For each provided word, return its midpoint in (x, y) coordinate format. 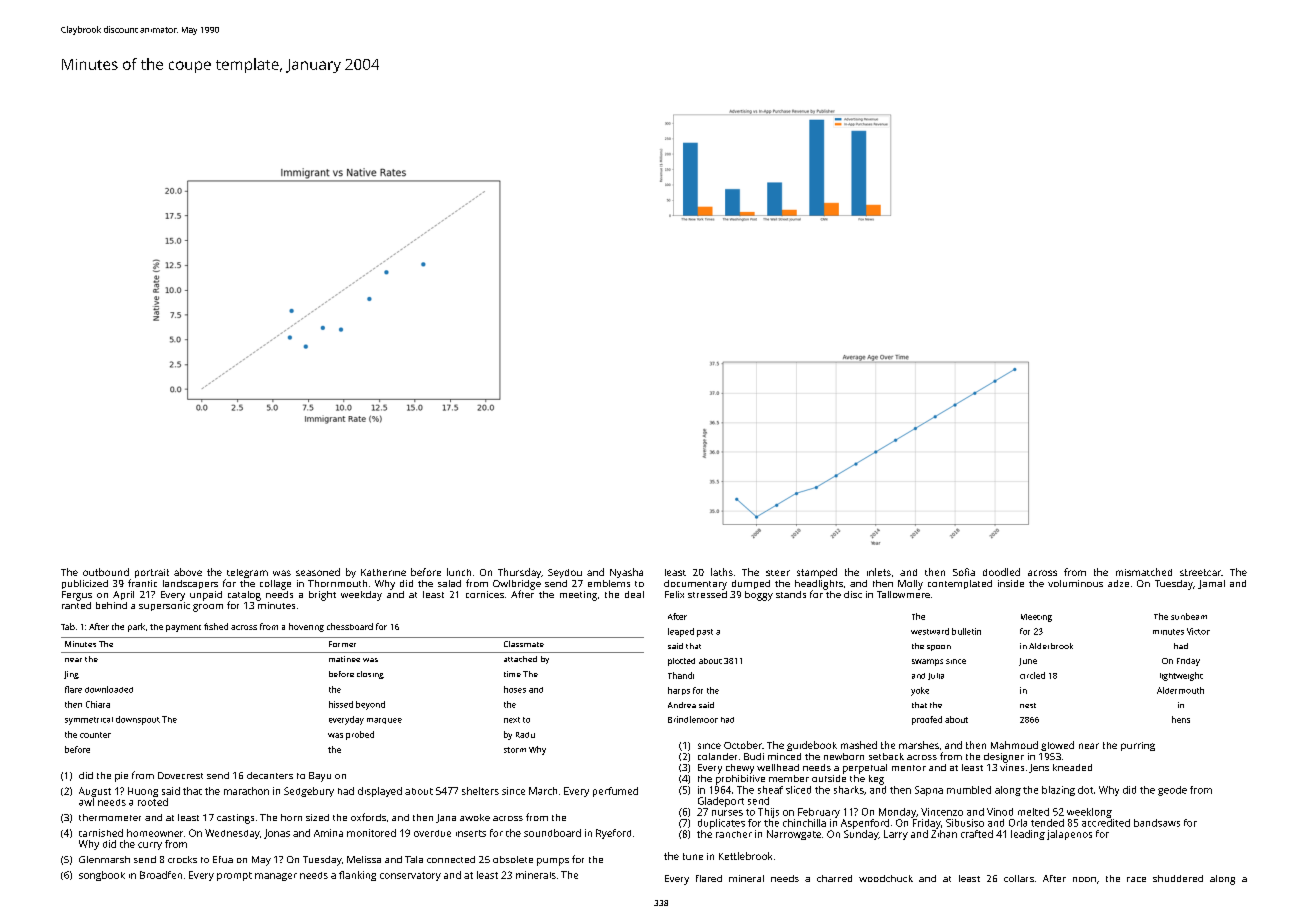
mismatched (1144, 572)
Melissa (364, 859)
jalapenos (1069, 835)
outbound (106, 572)
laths (722, 572)
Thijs (768, 813)
